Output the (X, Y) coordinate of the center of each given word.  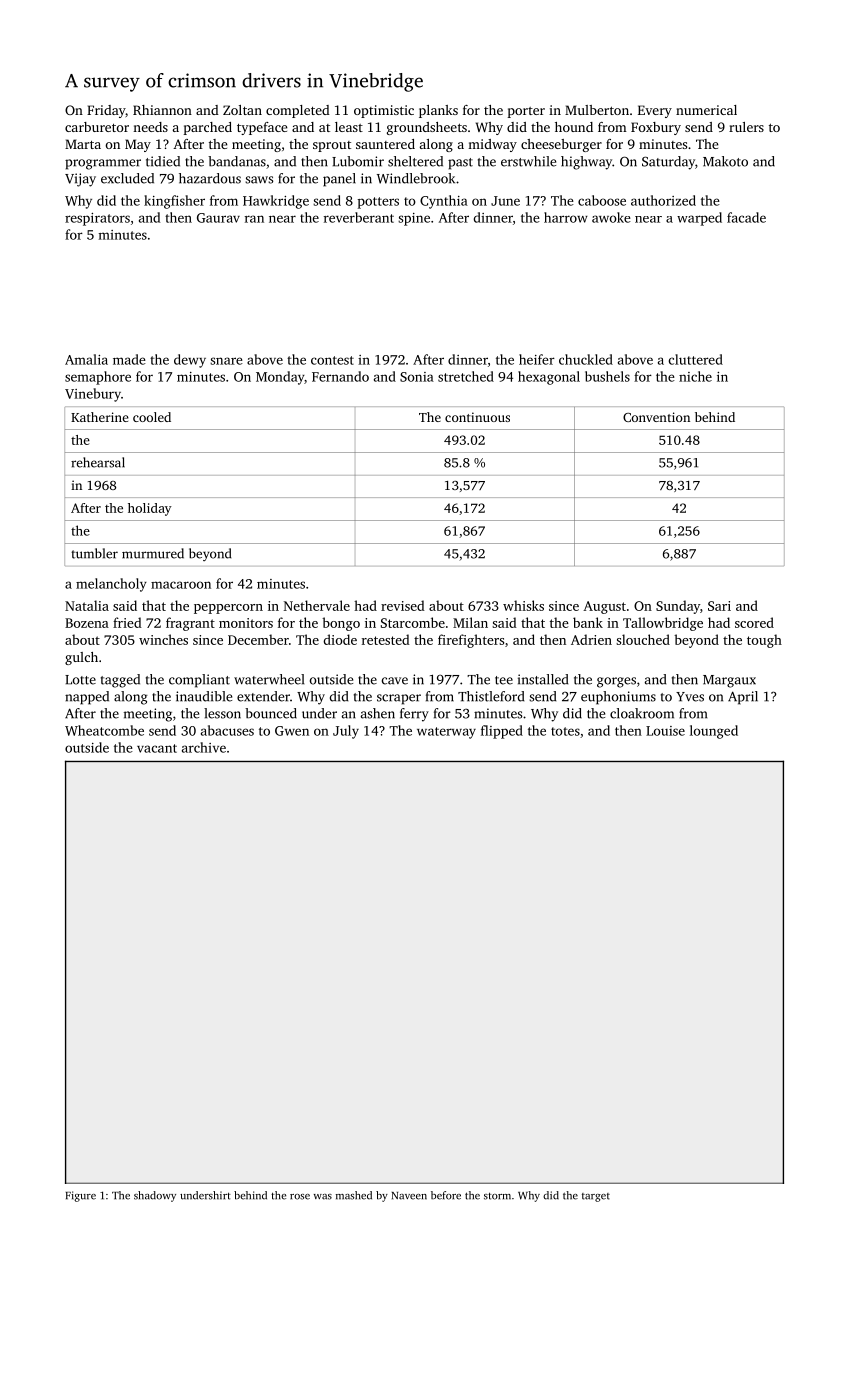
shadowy (155, 1196)
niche (695, 376)
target (596, 1197)
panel (339, 180)
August (604, 607)
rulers (746, 127)
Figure (81, 1196)
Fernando (340, 376)
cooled (152, 417)
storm (497, 1196)
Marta (83, 144)
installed (543, 679)
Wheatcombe (104, 730)
